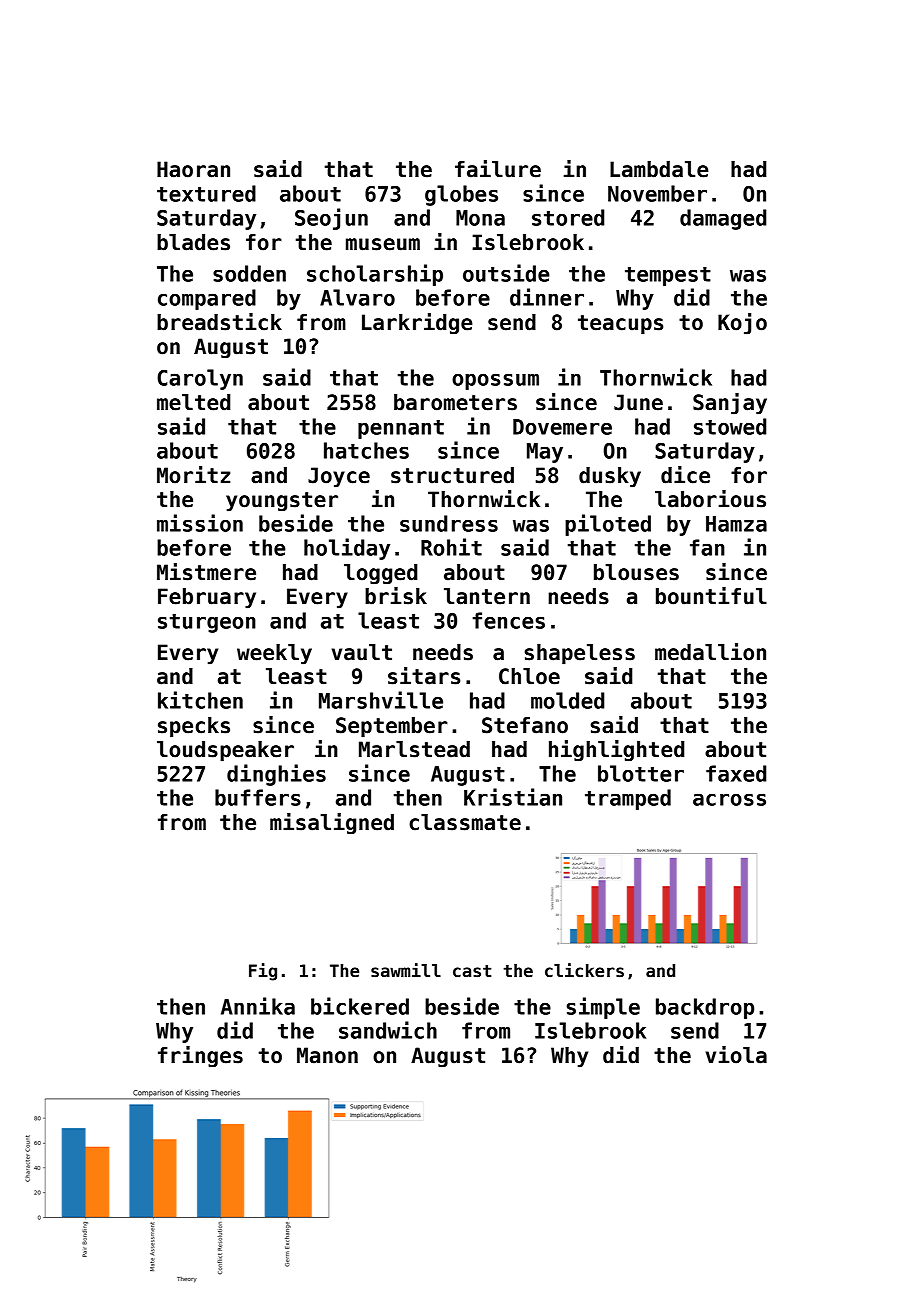 This screenshot has height=1311, width=924. I want to click on Lambdale, so click(659, 169).
